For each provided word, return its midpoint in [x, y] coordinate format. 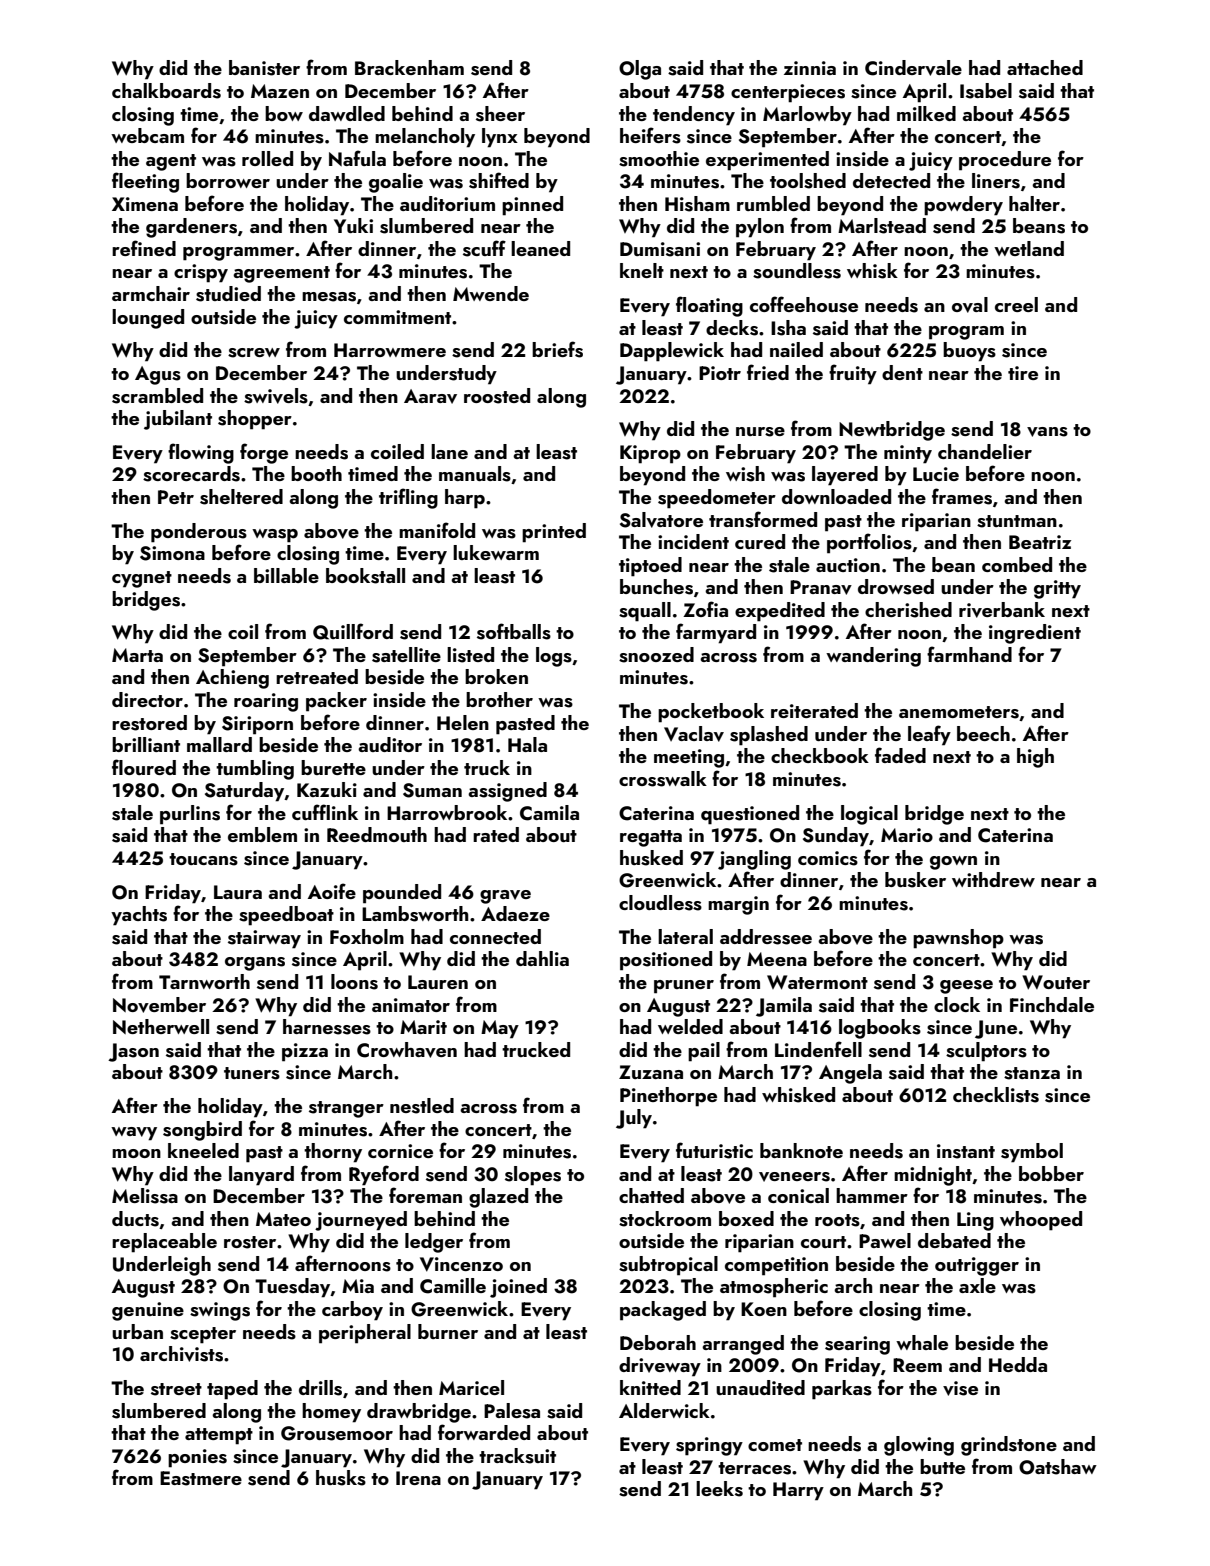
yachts [139, 916]
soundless [797, 271]
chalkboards [166, 91]
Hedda [1018, 1364]
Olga [640, 70]
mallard [219, 744]
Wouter [1056, 982]
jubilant [178, 420]
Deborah [658, 1342]
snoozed [656, 655]
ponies [197, 1458]
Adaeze [515, 913]
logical [869, 815]
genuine [148, 1311]
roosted [497, 396]
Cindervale [913, 68]
